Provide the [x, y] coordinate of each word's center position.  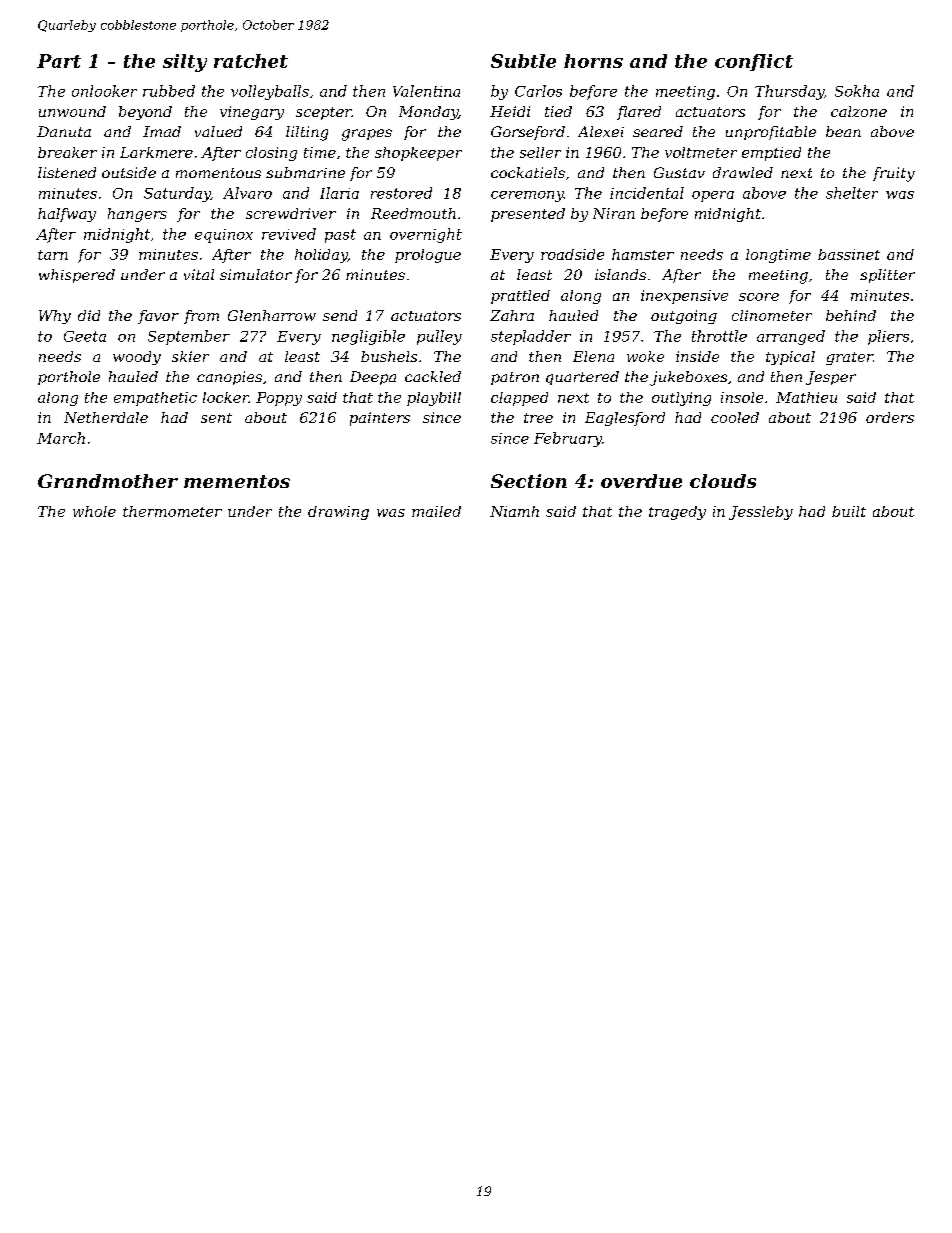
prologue [428, 256]
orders [890, 417]
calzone [859, 111]
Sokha [857, 91]
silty [185, 63]
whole [94, 511]
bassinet [849, 254]
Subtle [523, 61]
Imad [162, 131]
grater [849, 358]
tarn [53, 255]
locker [226, 397]
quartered [582, 378]
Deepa [373, 378]
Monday [428, 113]
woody [137, 358]
